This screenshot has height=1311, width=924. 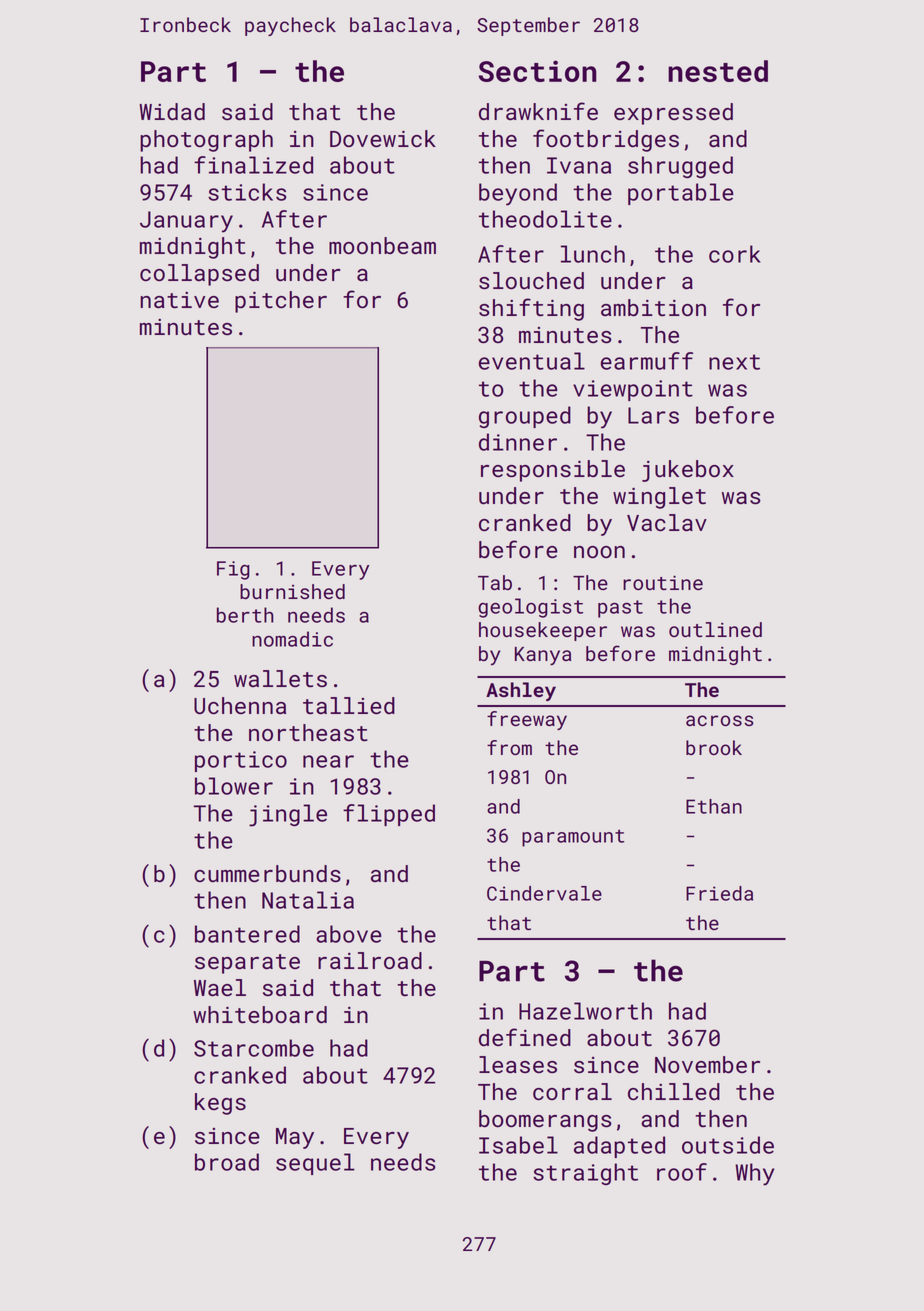 I want to click on broad, so click(x=227, y=1162).
